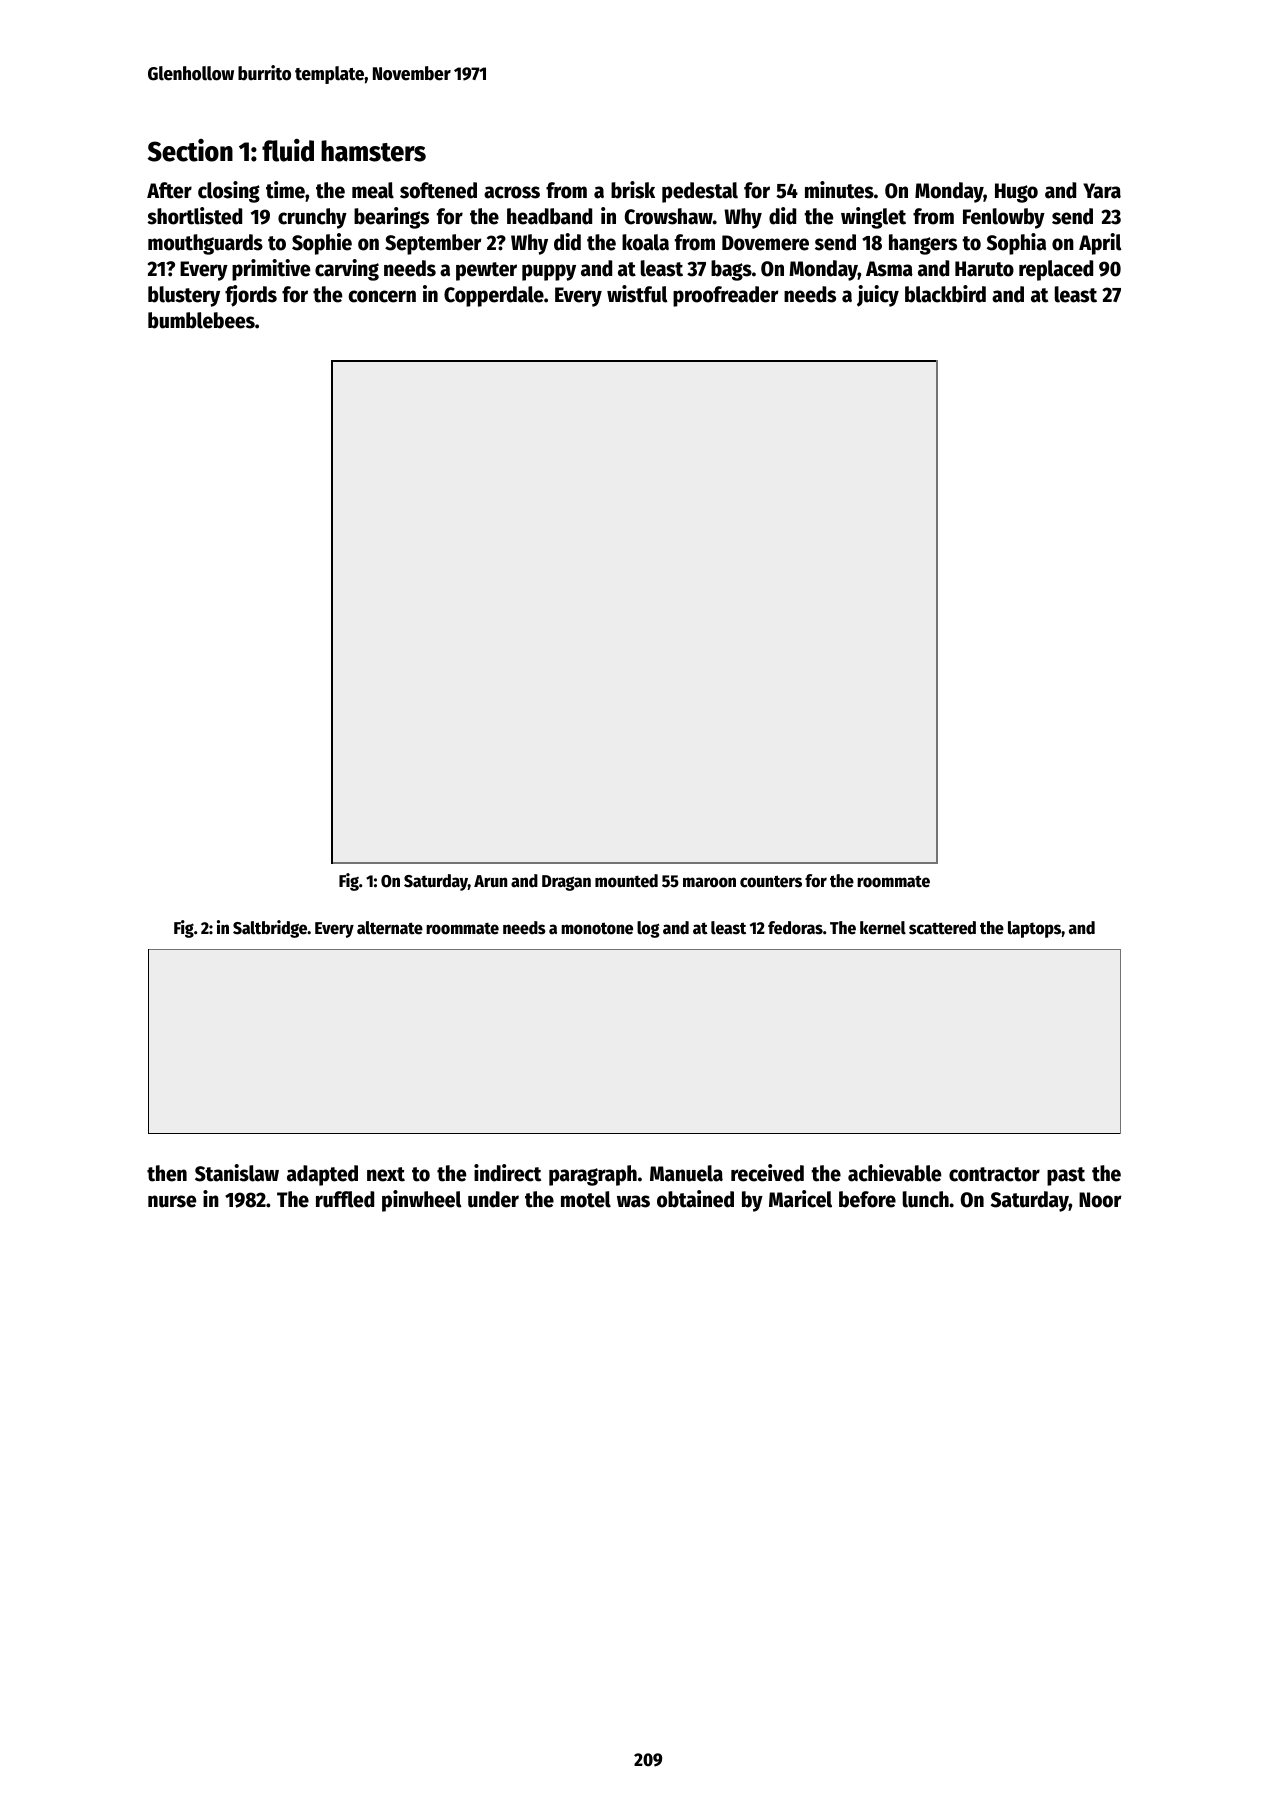 The height and width of the screenshot is (1795, 1269). Describe the element at coordinates (923, 244) in the screenshot. I see `hangers` at that location.
